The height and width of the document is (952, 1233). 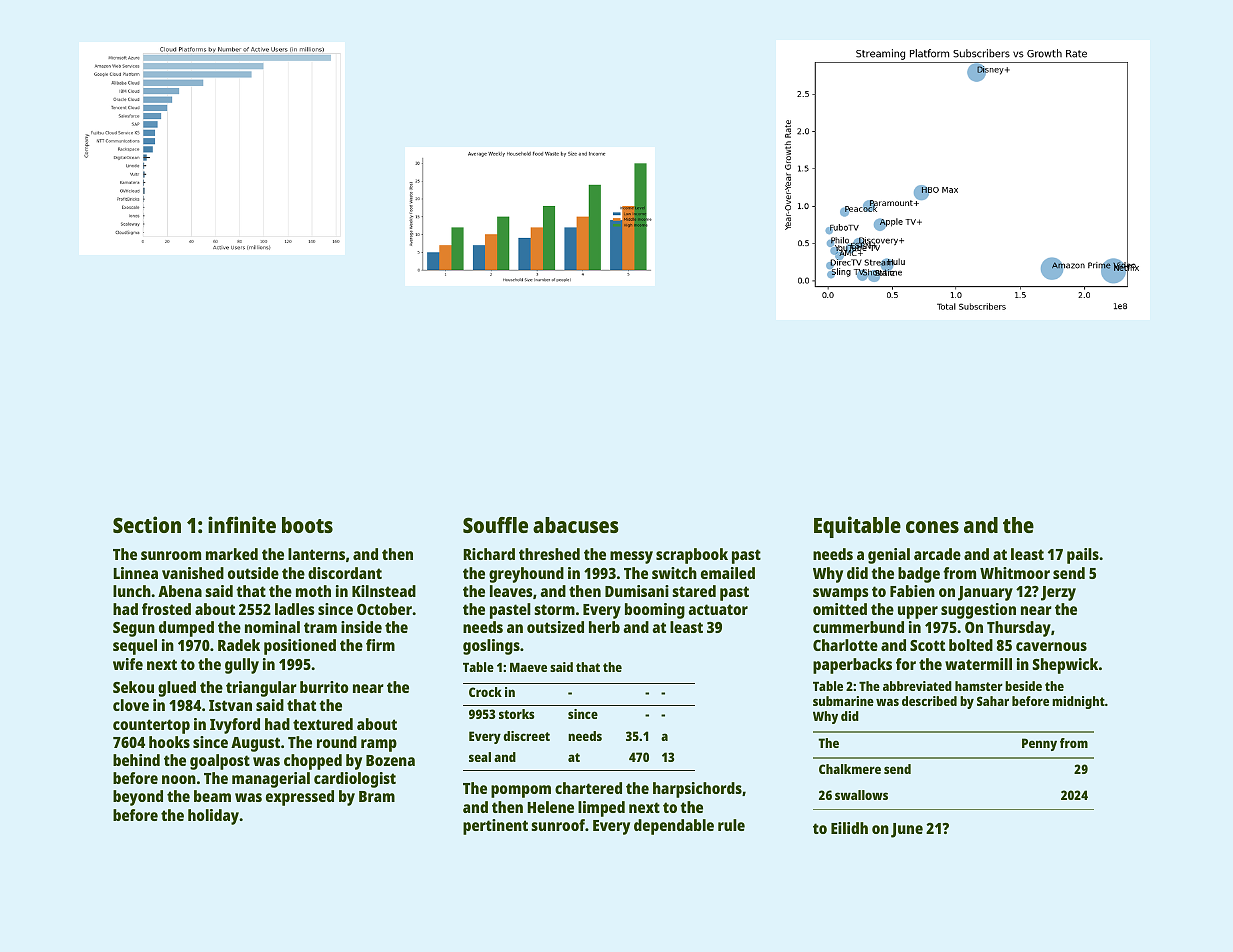 I want to click on pompom, so click(x=521, y=791).
